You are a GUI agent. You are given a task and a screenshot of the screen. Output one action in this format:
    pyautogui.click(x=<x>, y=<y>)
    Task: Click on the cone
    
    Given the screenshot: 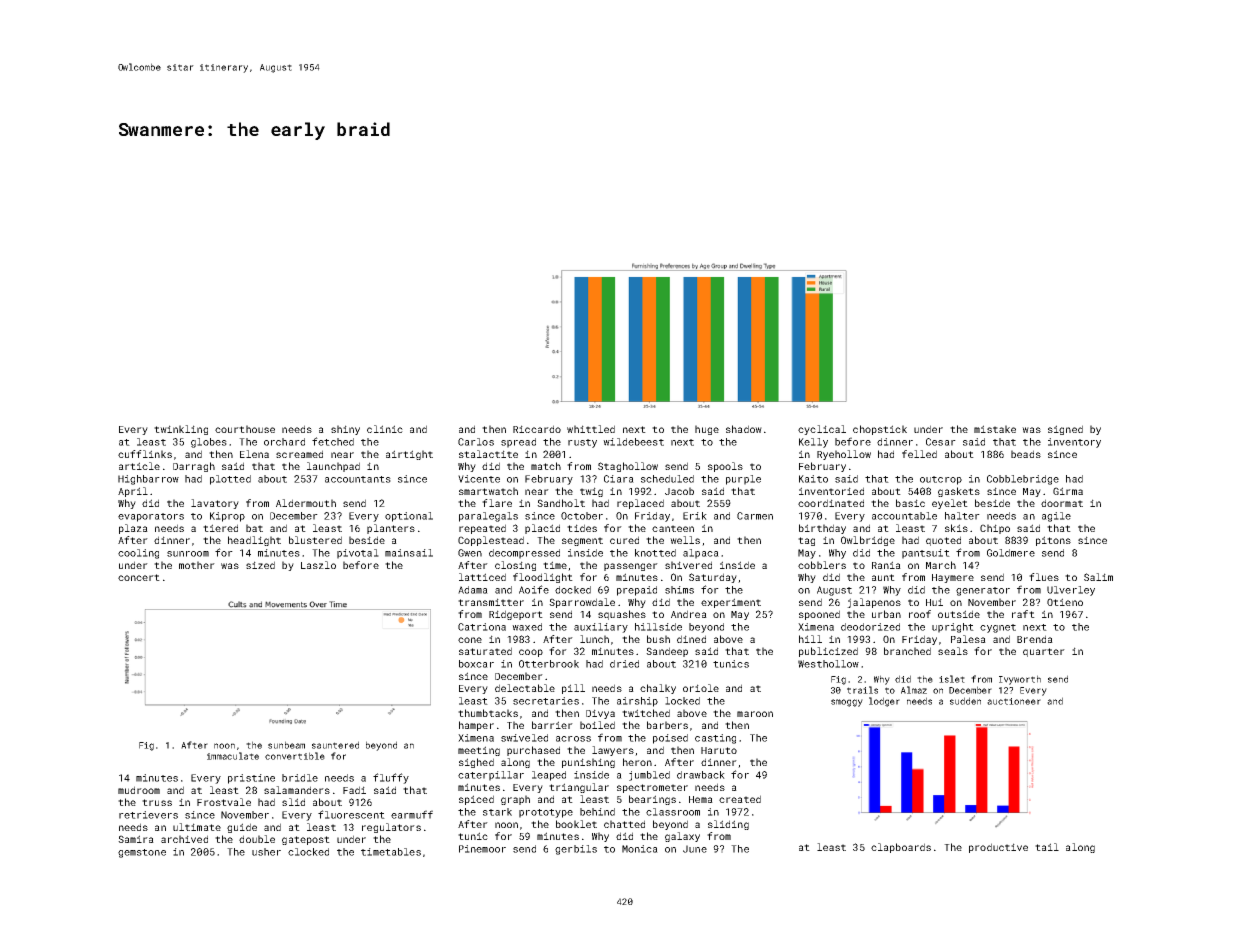 What is the action you would take?
    pyautogui.click(x=470, y=640)
